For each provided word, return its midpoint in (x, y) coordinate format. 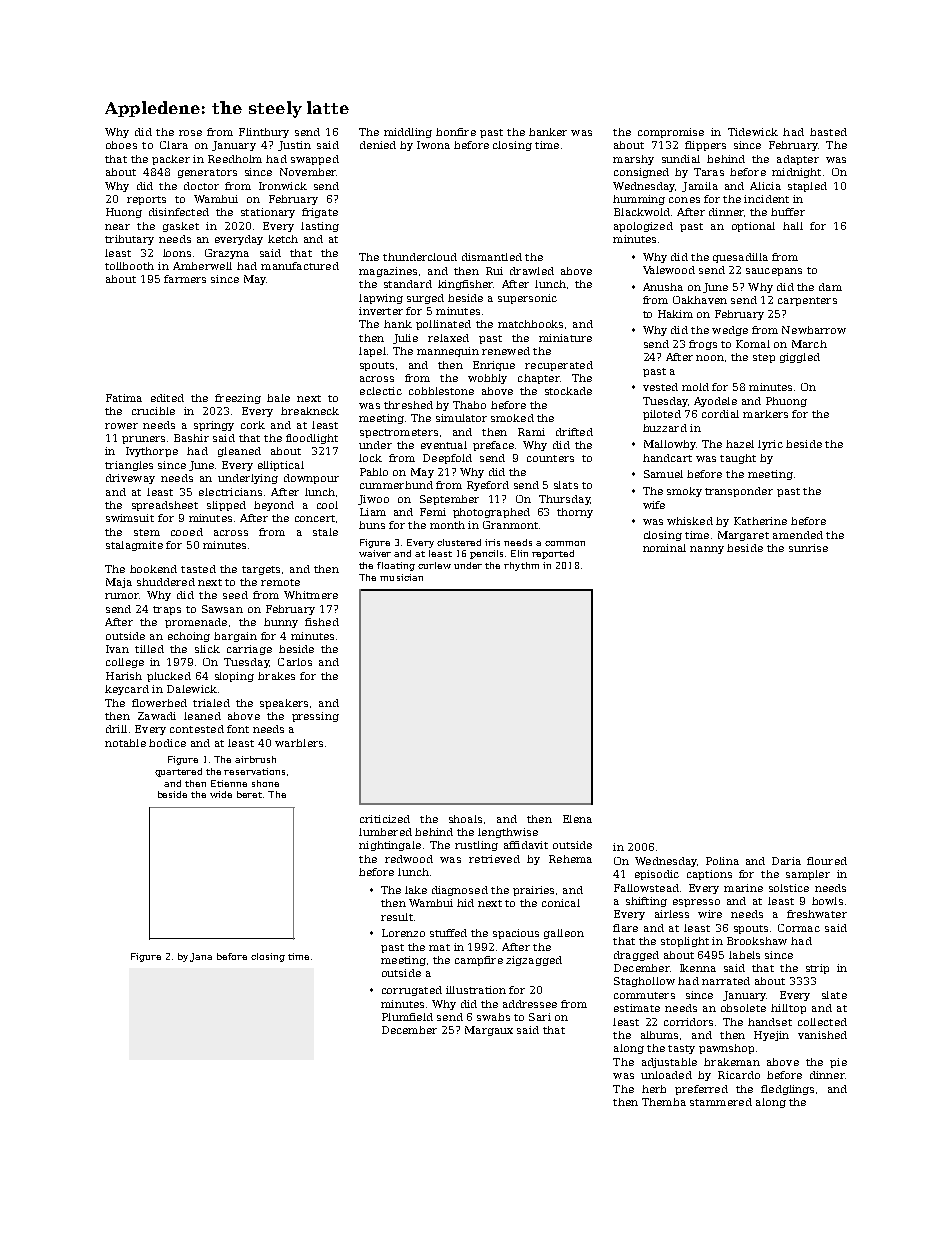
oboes (121, 145)
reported (553, 554)
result (397, 917)
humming (639, 200)
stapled (807, 187)
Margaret (743, 536)
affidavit (526, 845)
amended (798, 535)
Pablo (374, 472)
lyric (770, 445)
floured (827, 861)
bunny (281, 623)
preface (493, 446)
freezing (238, 399)
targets (261, 570)
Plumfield (407, 1017)
